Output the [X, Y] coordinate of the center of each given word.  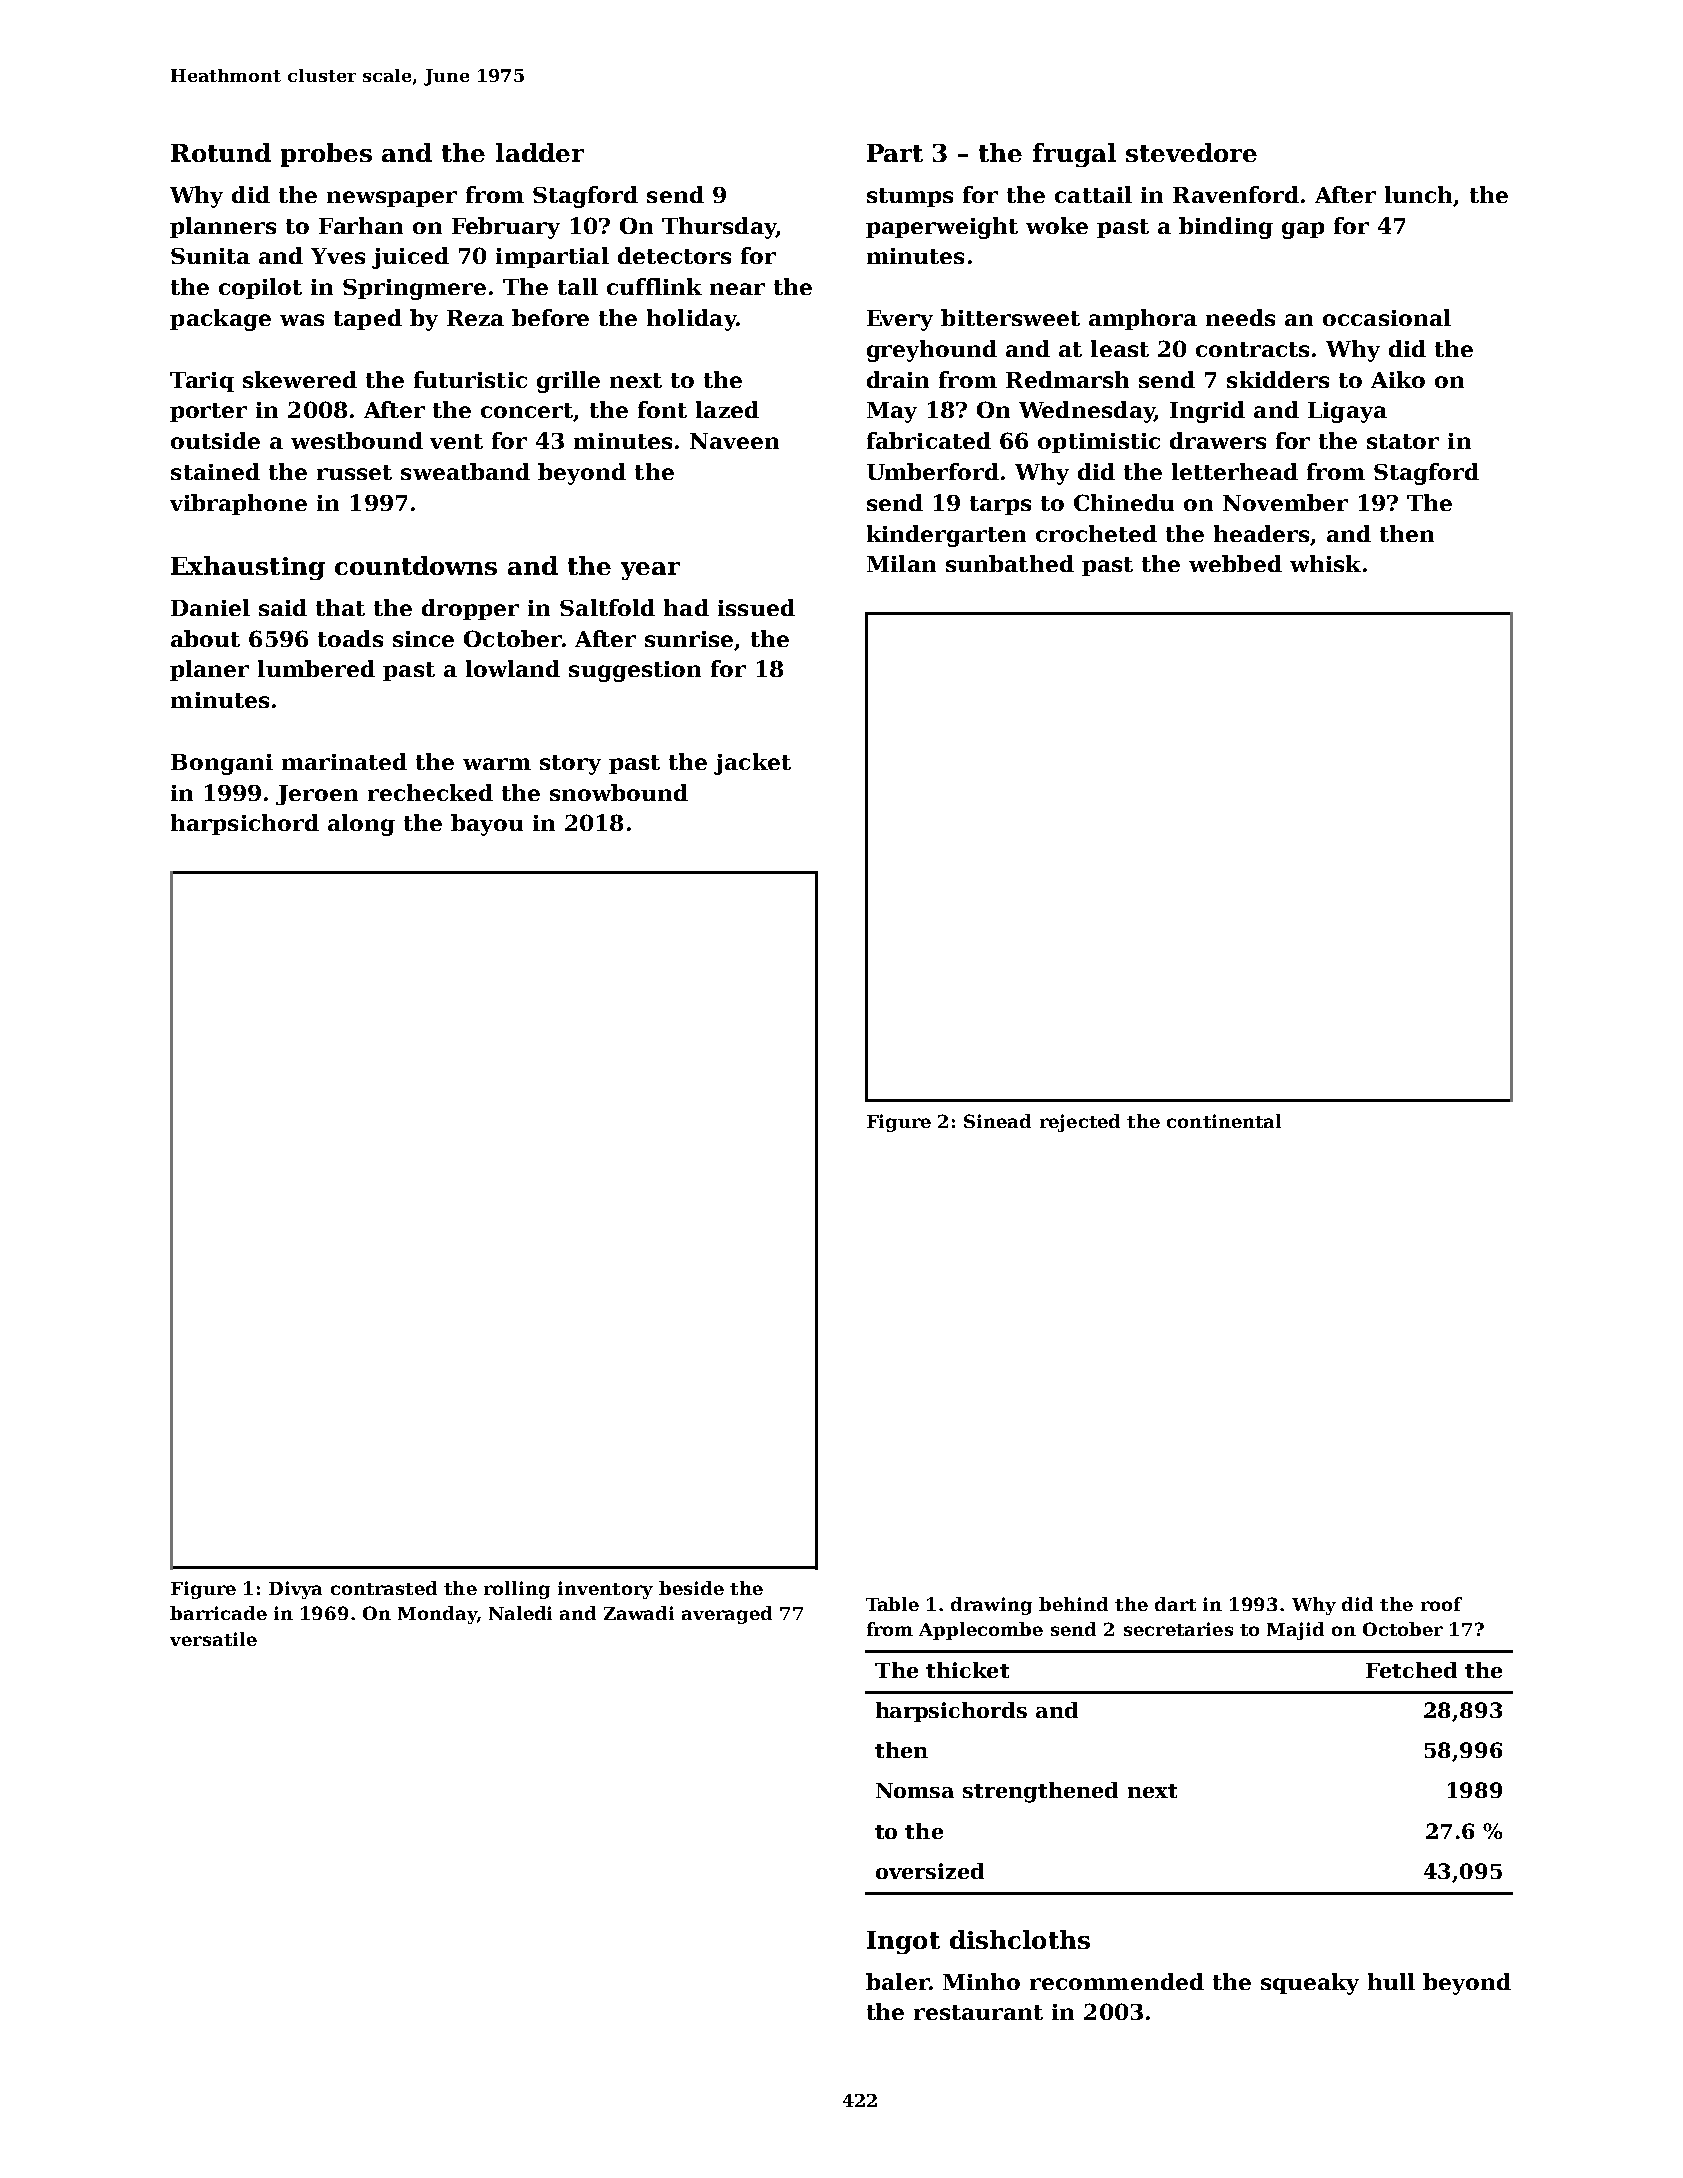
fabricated [929, 440]
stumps [910, 197]
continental [1224, 1121]
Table [892, 1604]
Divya [295, 1590]
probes [326, 155]
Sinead [997, 1121]
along [361, 825]
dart [1175, 1604]
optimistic [1099, 443]
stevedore [1191, 152]
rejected [1080, 1123]
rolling [517, 1590]
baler [897, 1981]
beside [691, 1588]
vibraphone [238, 504]
